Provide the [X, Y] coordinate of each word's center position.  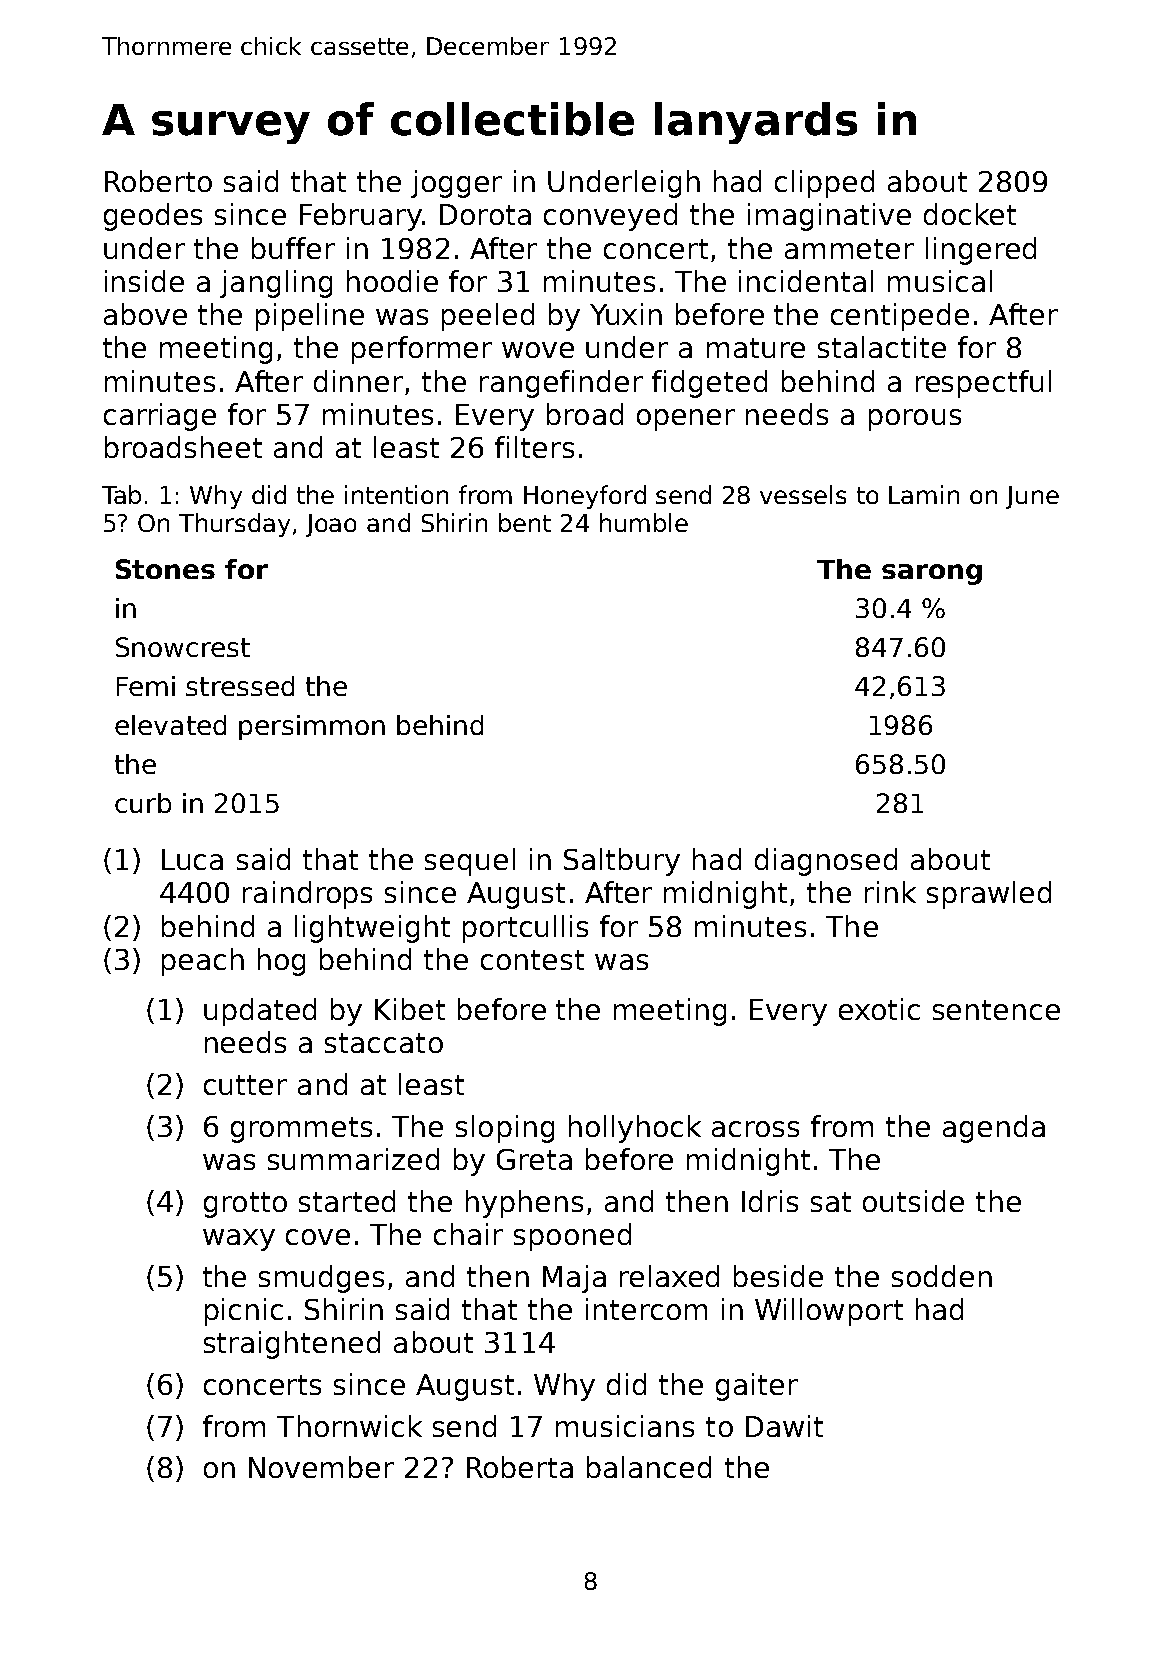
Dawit [784, 1426]
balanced [649, 1467]
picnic [244, 1312]
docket [970, 214]
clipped [824, 184]
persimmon [312, 727]
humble [644, 522]
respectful [983, 384]
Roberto [158, 181]
